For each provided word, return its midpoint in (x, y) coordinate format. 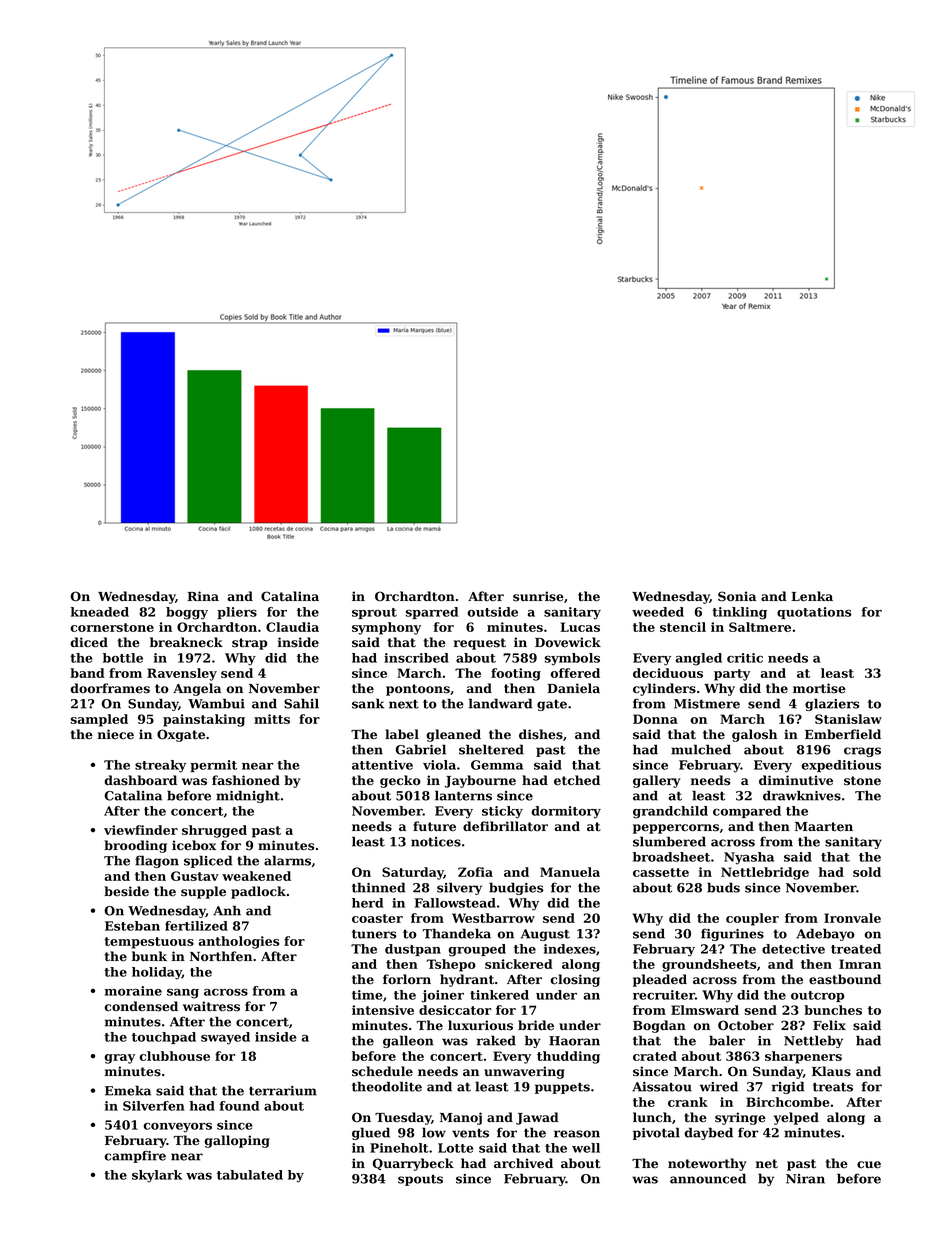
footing (516, 674)
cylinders (664, 689)
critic (745, 658)
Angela (197, 689)
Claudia (292, 627)
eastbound (845, 979)
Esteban (132, 926)
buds (723, 887)
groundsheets (709, 965)
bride (536, 1025)
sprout (374, 613)
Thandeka (457, 933)
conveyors (178, 1128)
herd (367, 903)
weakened (256, 876)
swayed (225, 1038)
